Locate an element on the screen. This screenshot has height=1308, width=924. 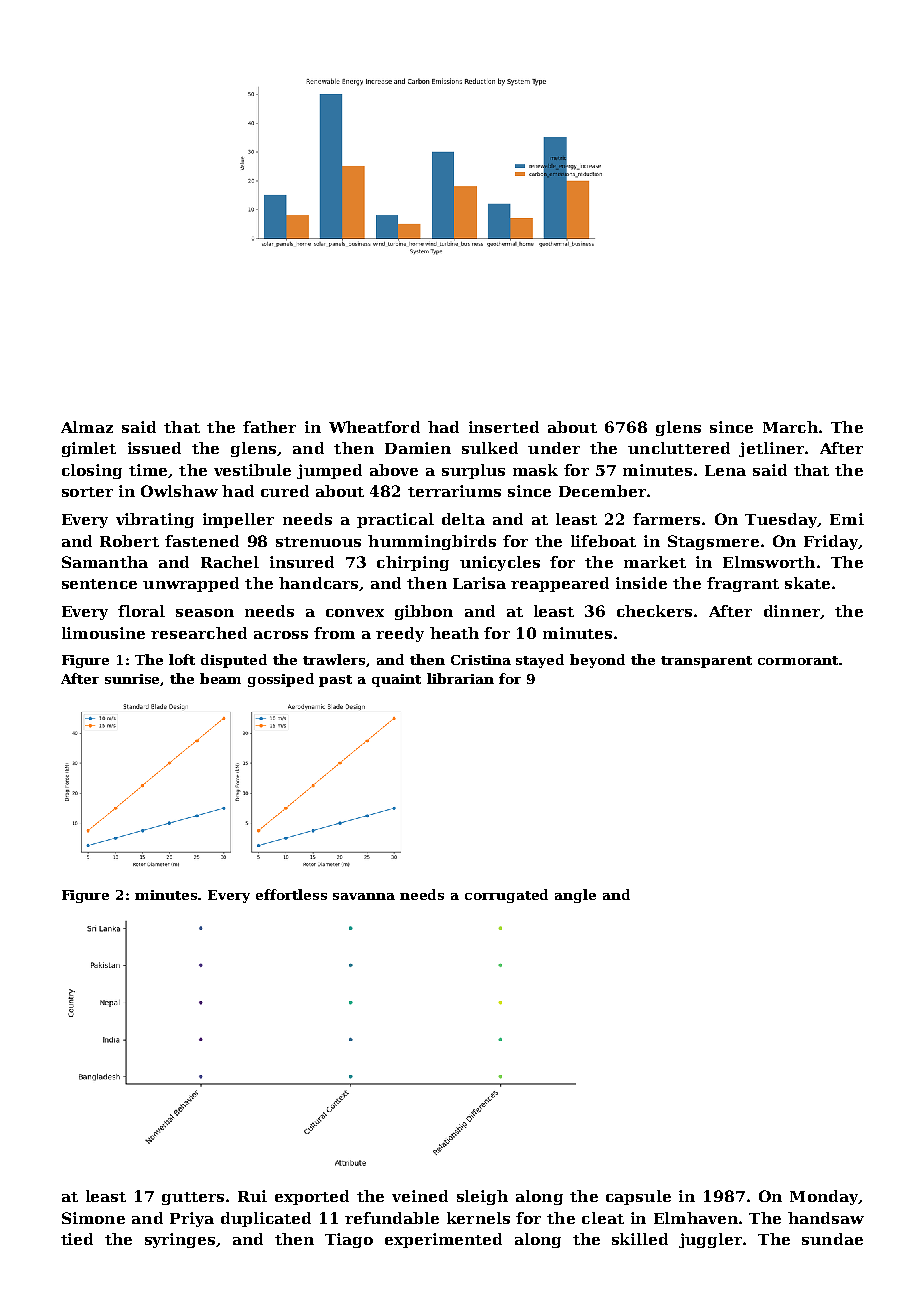
Elmsworth is located at coordinates (769, 562).
